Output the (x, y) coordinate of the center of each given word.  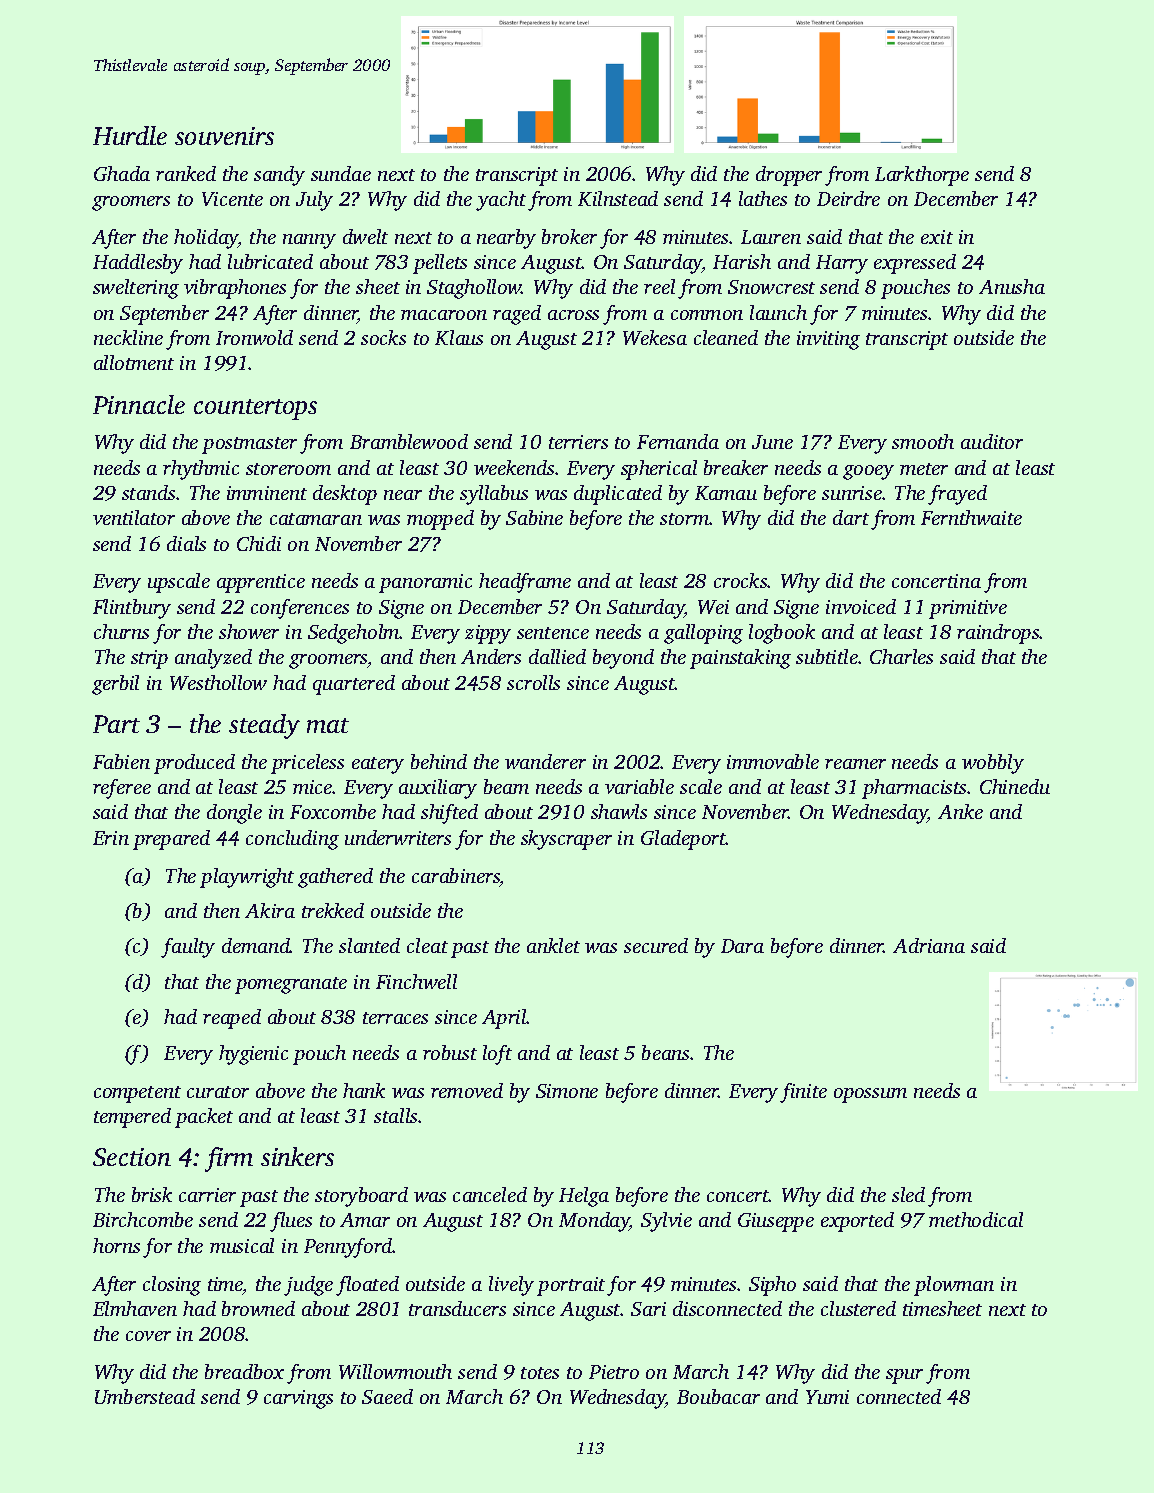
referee (122, 789)
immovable (773, 761)
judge (308, 1286)
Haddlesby (138, 264)
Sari (648, 1309)
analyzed (213, 659)
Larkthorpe (922, 176)
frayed (957, 495)
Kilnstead (618, 198)
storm (684, 519)
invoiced (861, 606)
